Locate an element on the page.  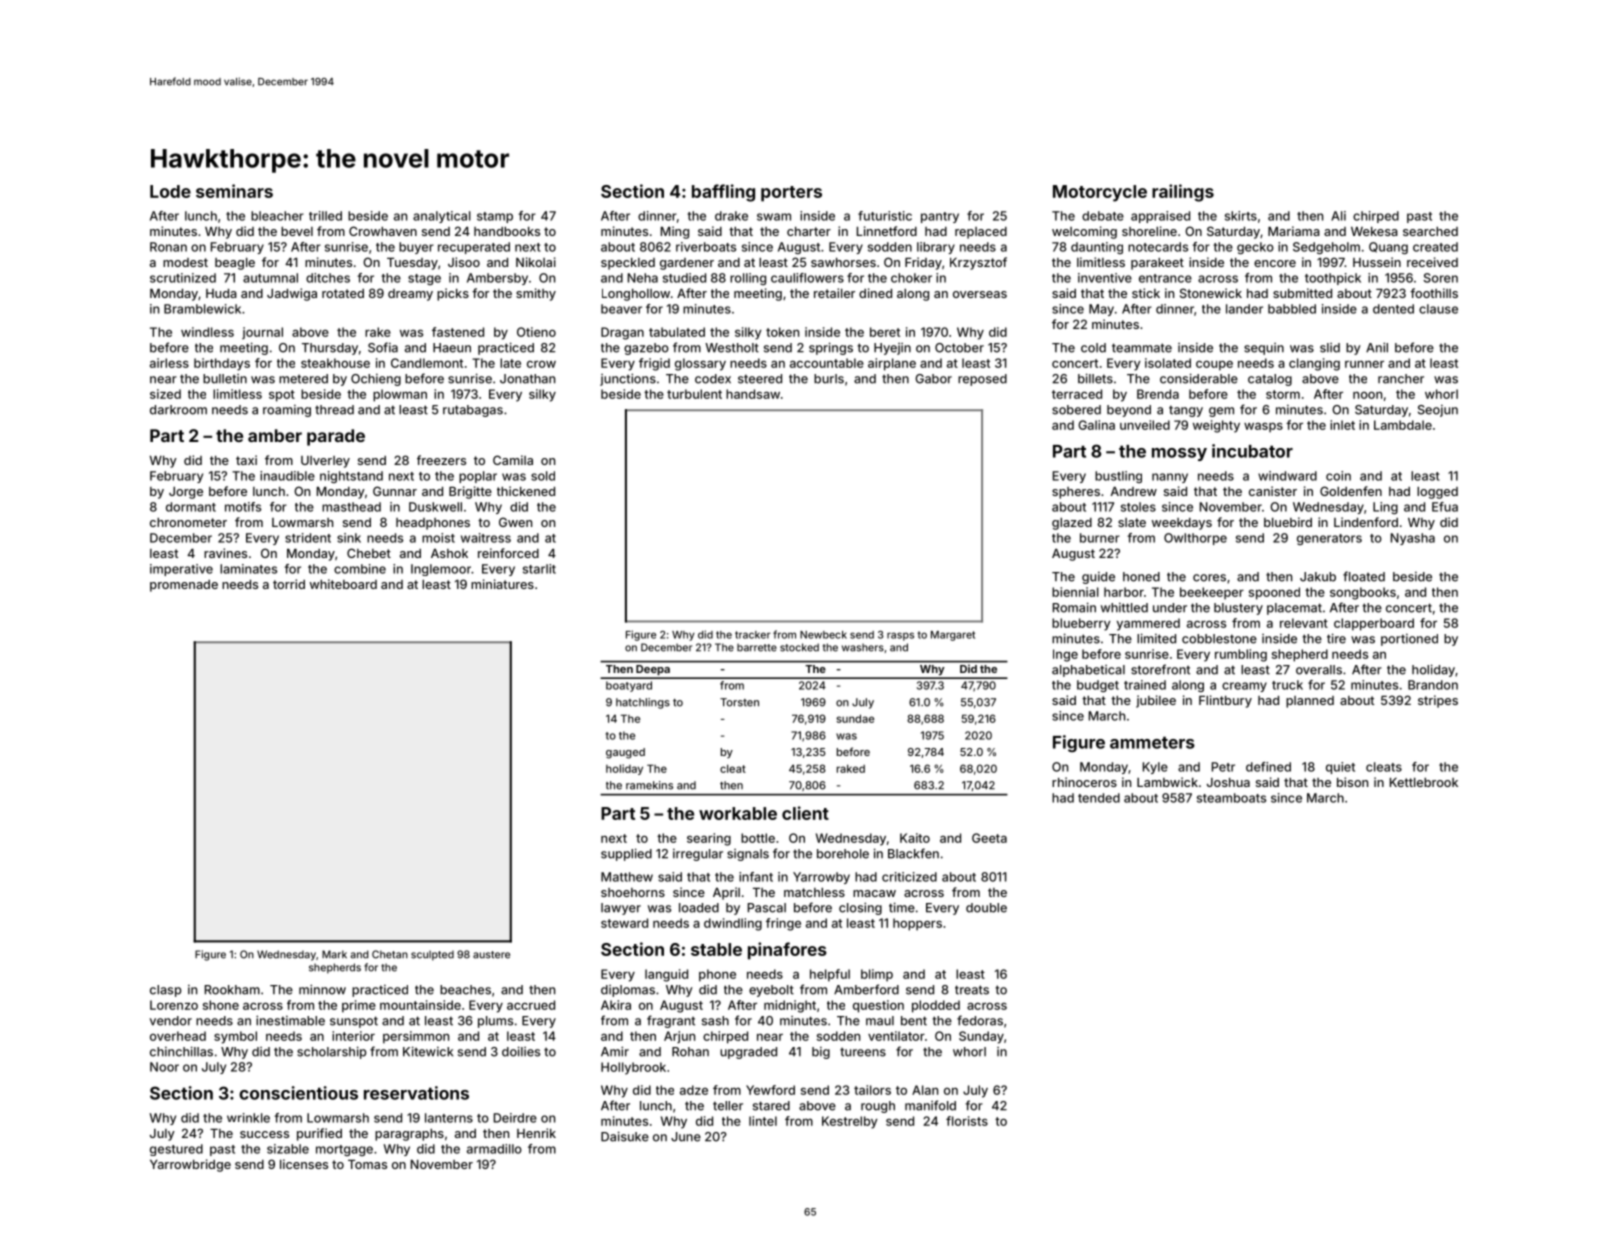
double is located at coordinates (986, 908).
